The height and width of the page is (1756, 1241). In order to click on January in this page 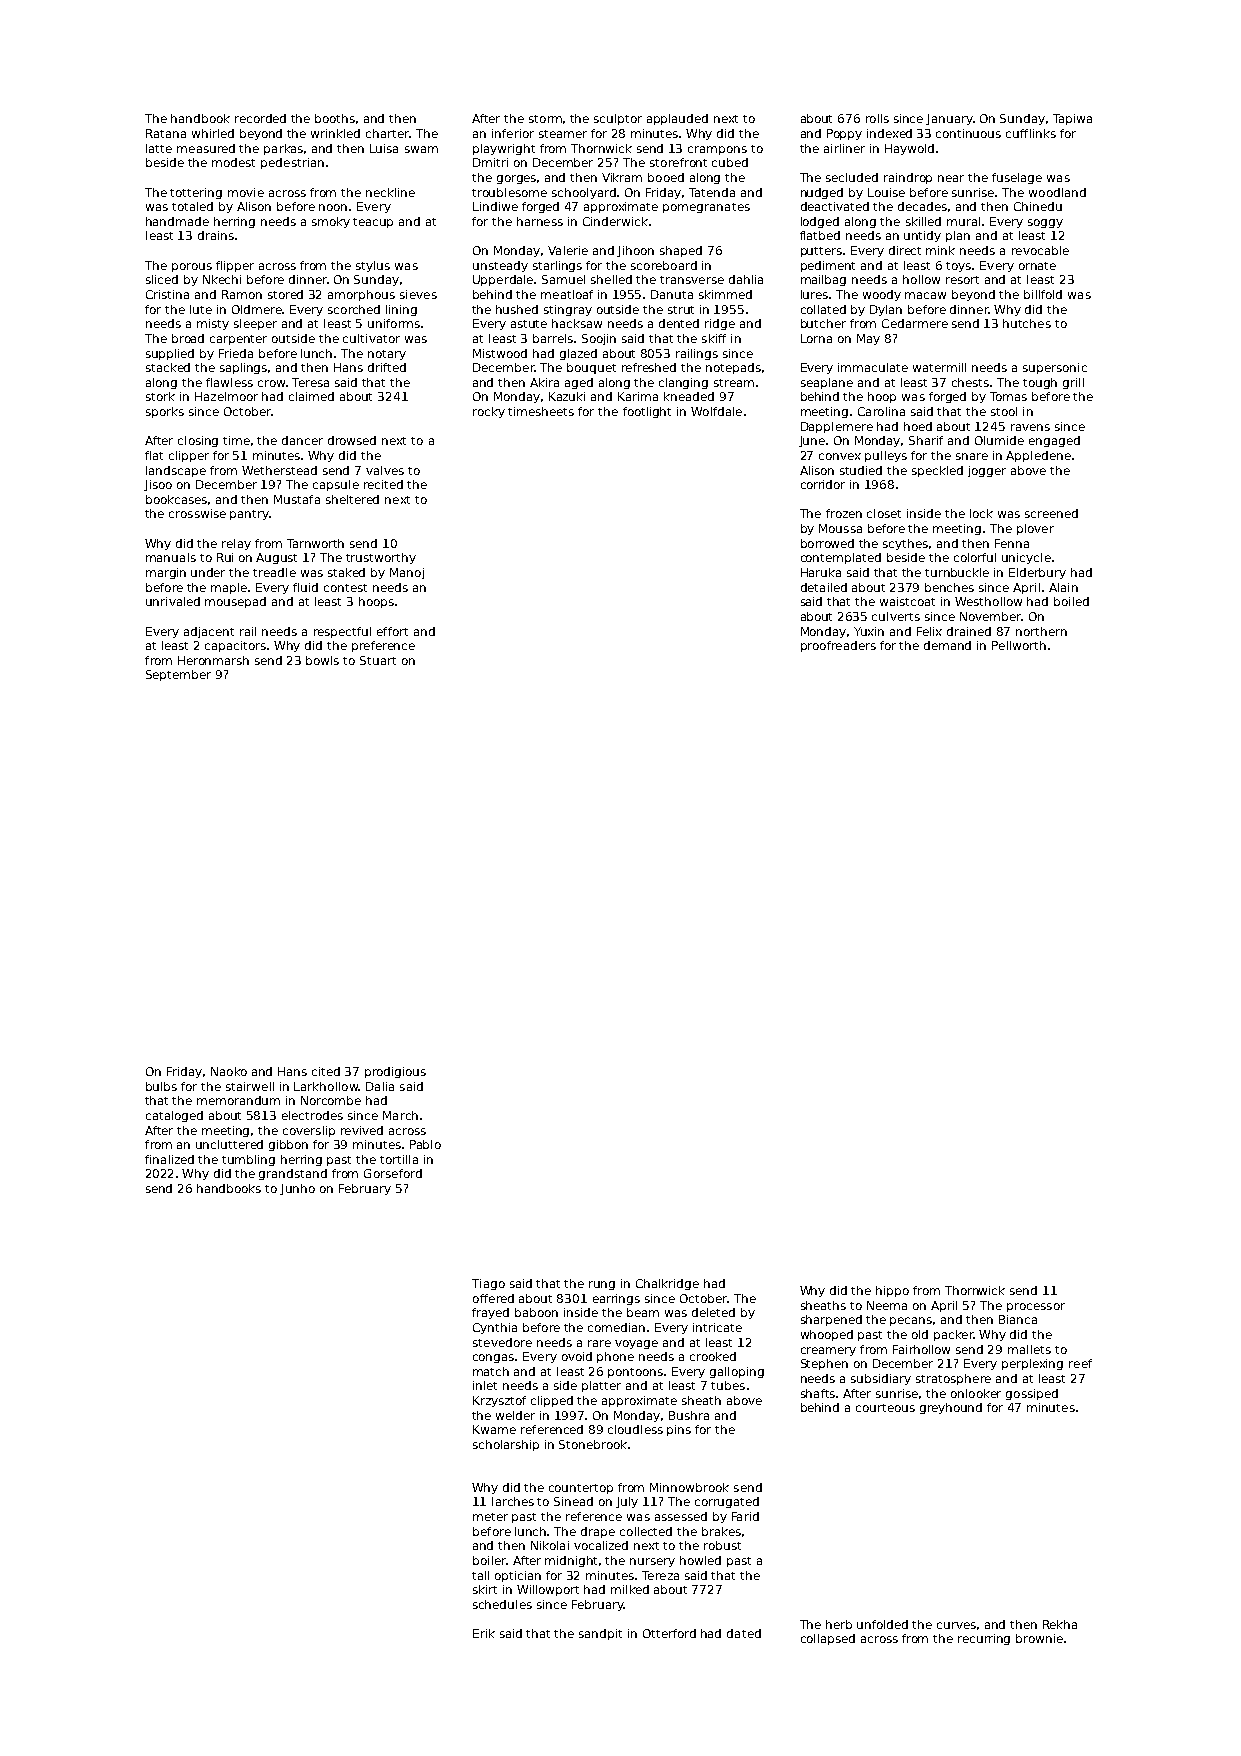, I will do `click(949, 119)`.
